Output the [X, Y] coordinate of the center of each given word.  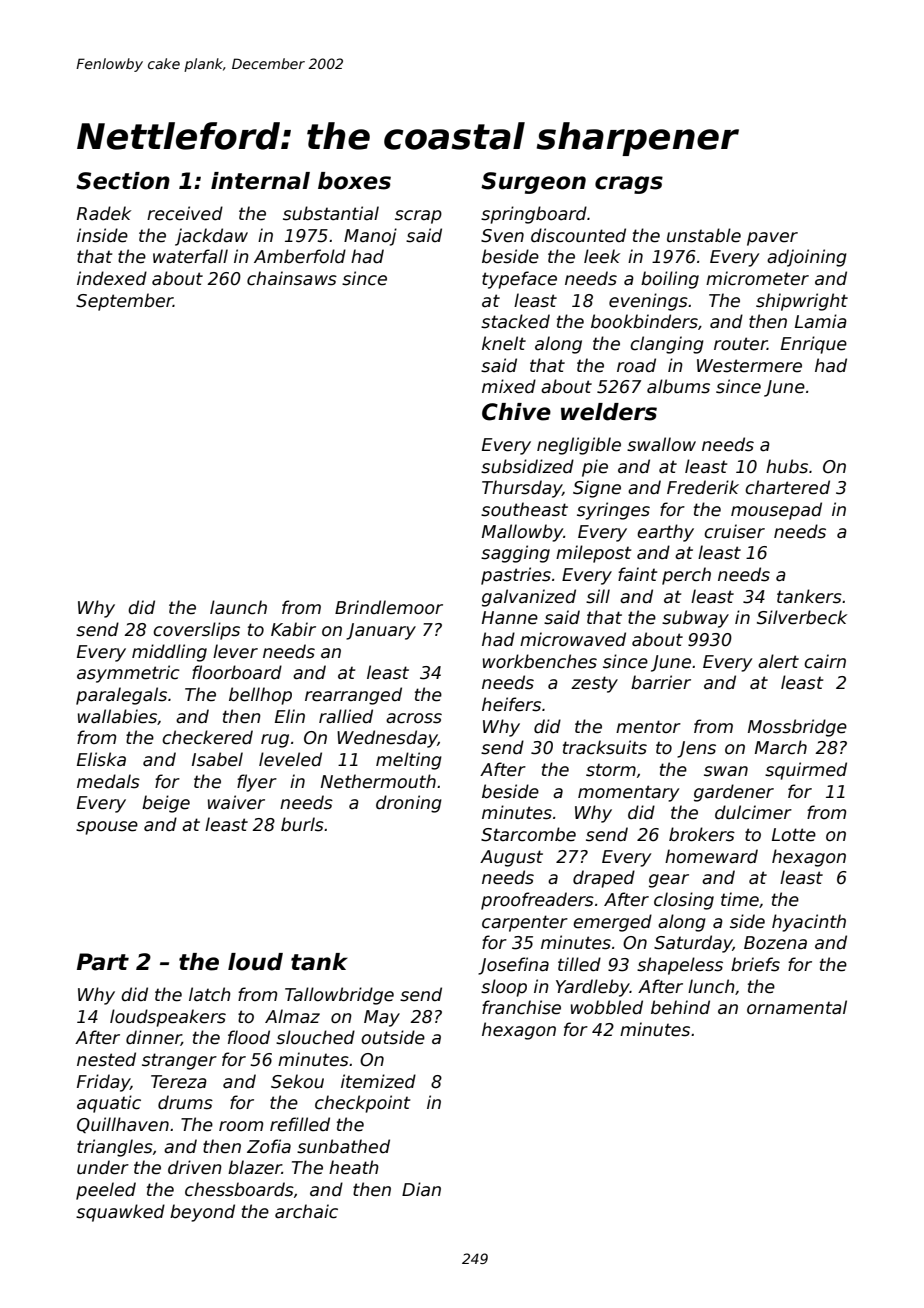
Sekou [297, 1081]
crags [629, 185]
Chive [516, 412]
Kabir [293, 629]
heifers [511, 704]
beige [166, 804]
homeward [711, 856]
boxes [354, 181]
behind [680, 1007]
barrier [661, 682]
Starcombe [528, 834]
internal [260, 181]
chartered [787, 487]
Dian [421, 1189]
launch [238, 607]
